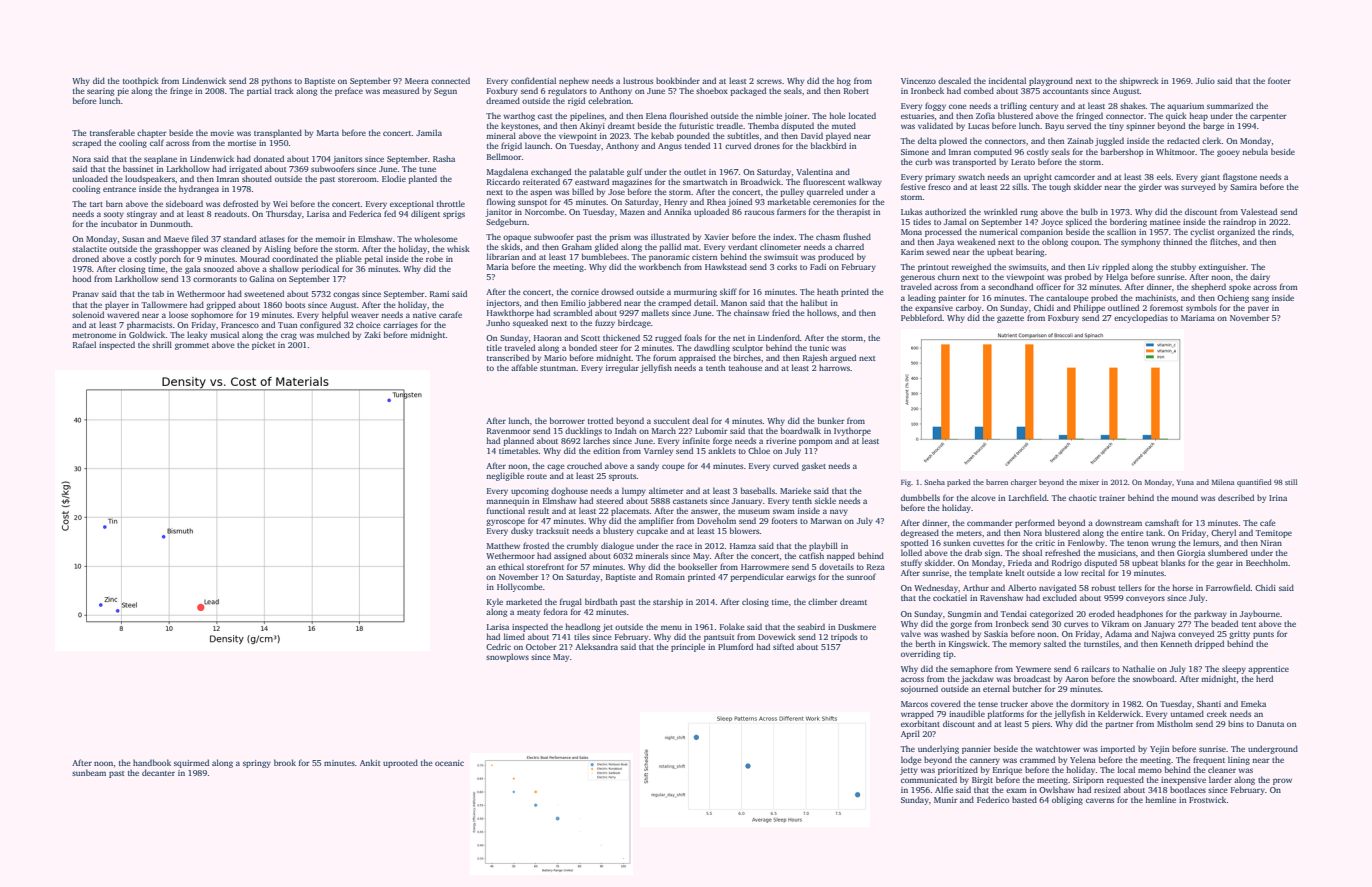 The height and width of the image is (887, 1372). What do you see at coordinates (1260, 277) in the image?
I see `dairy` at bounding box center [1260, 277].
